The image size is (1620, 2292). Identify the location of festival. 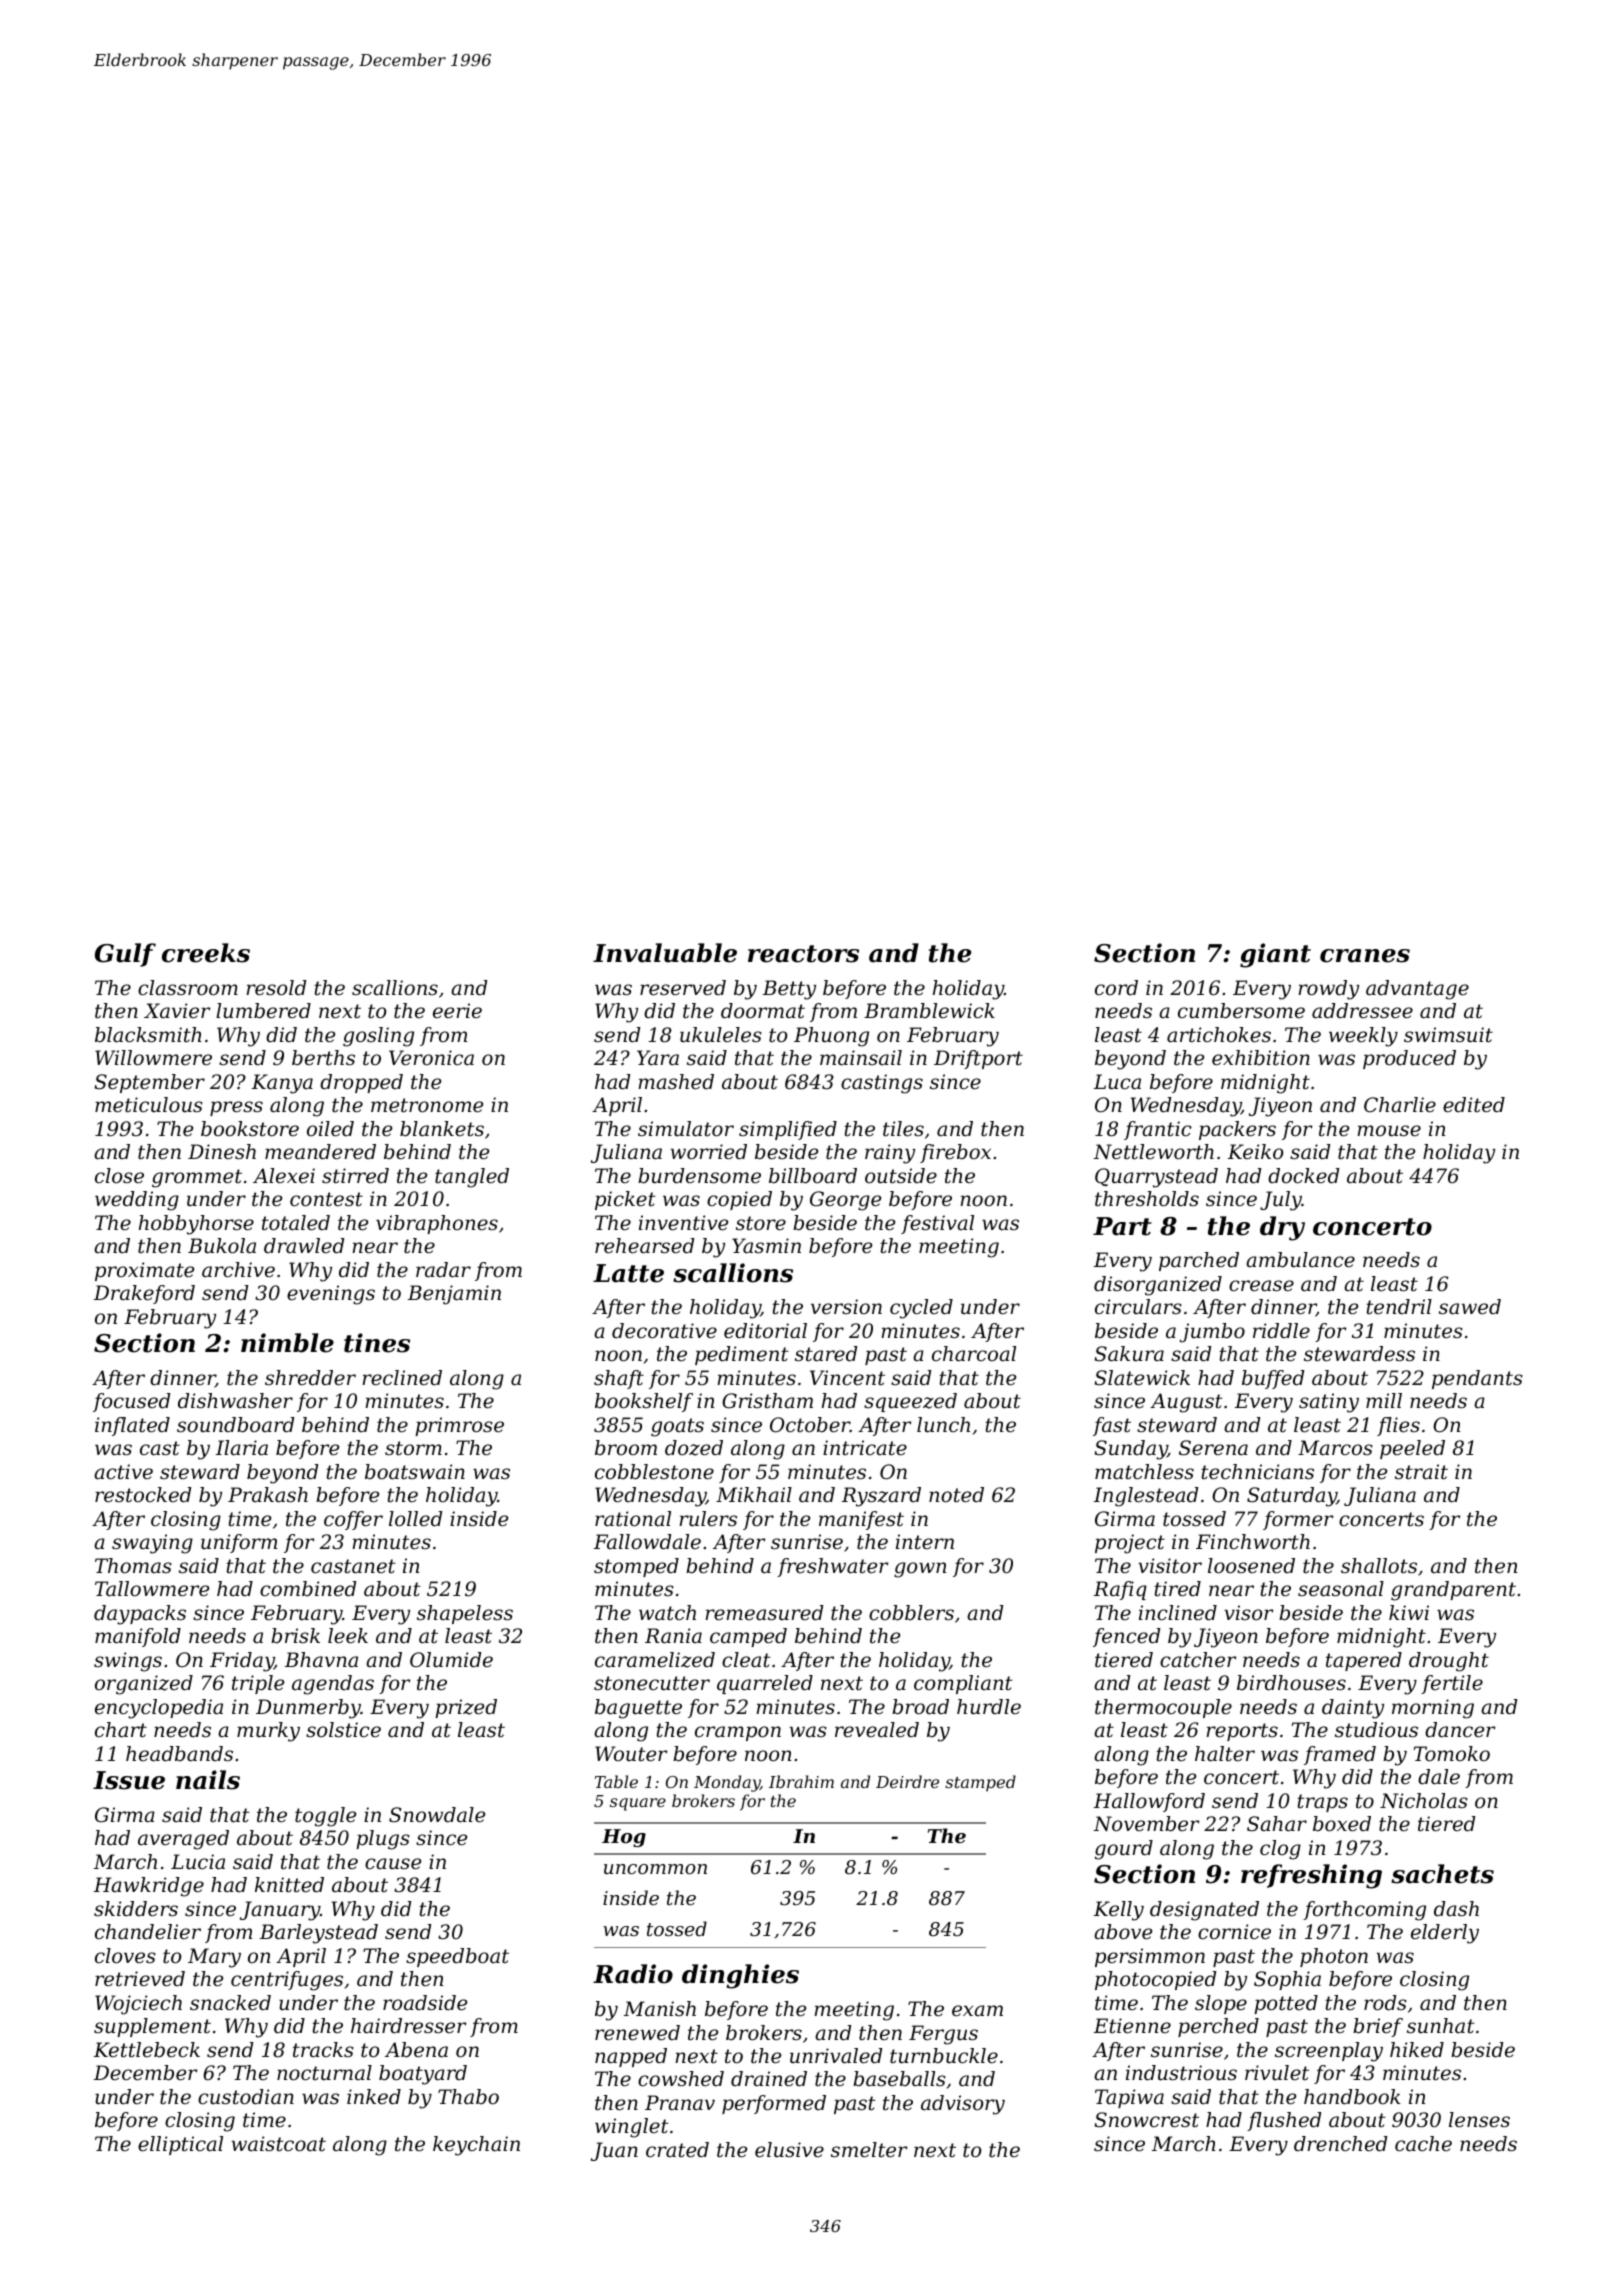
(937, 1224).
